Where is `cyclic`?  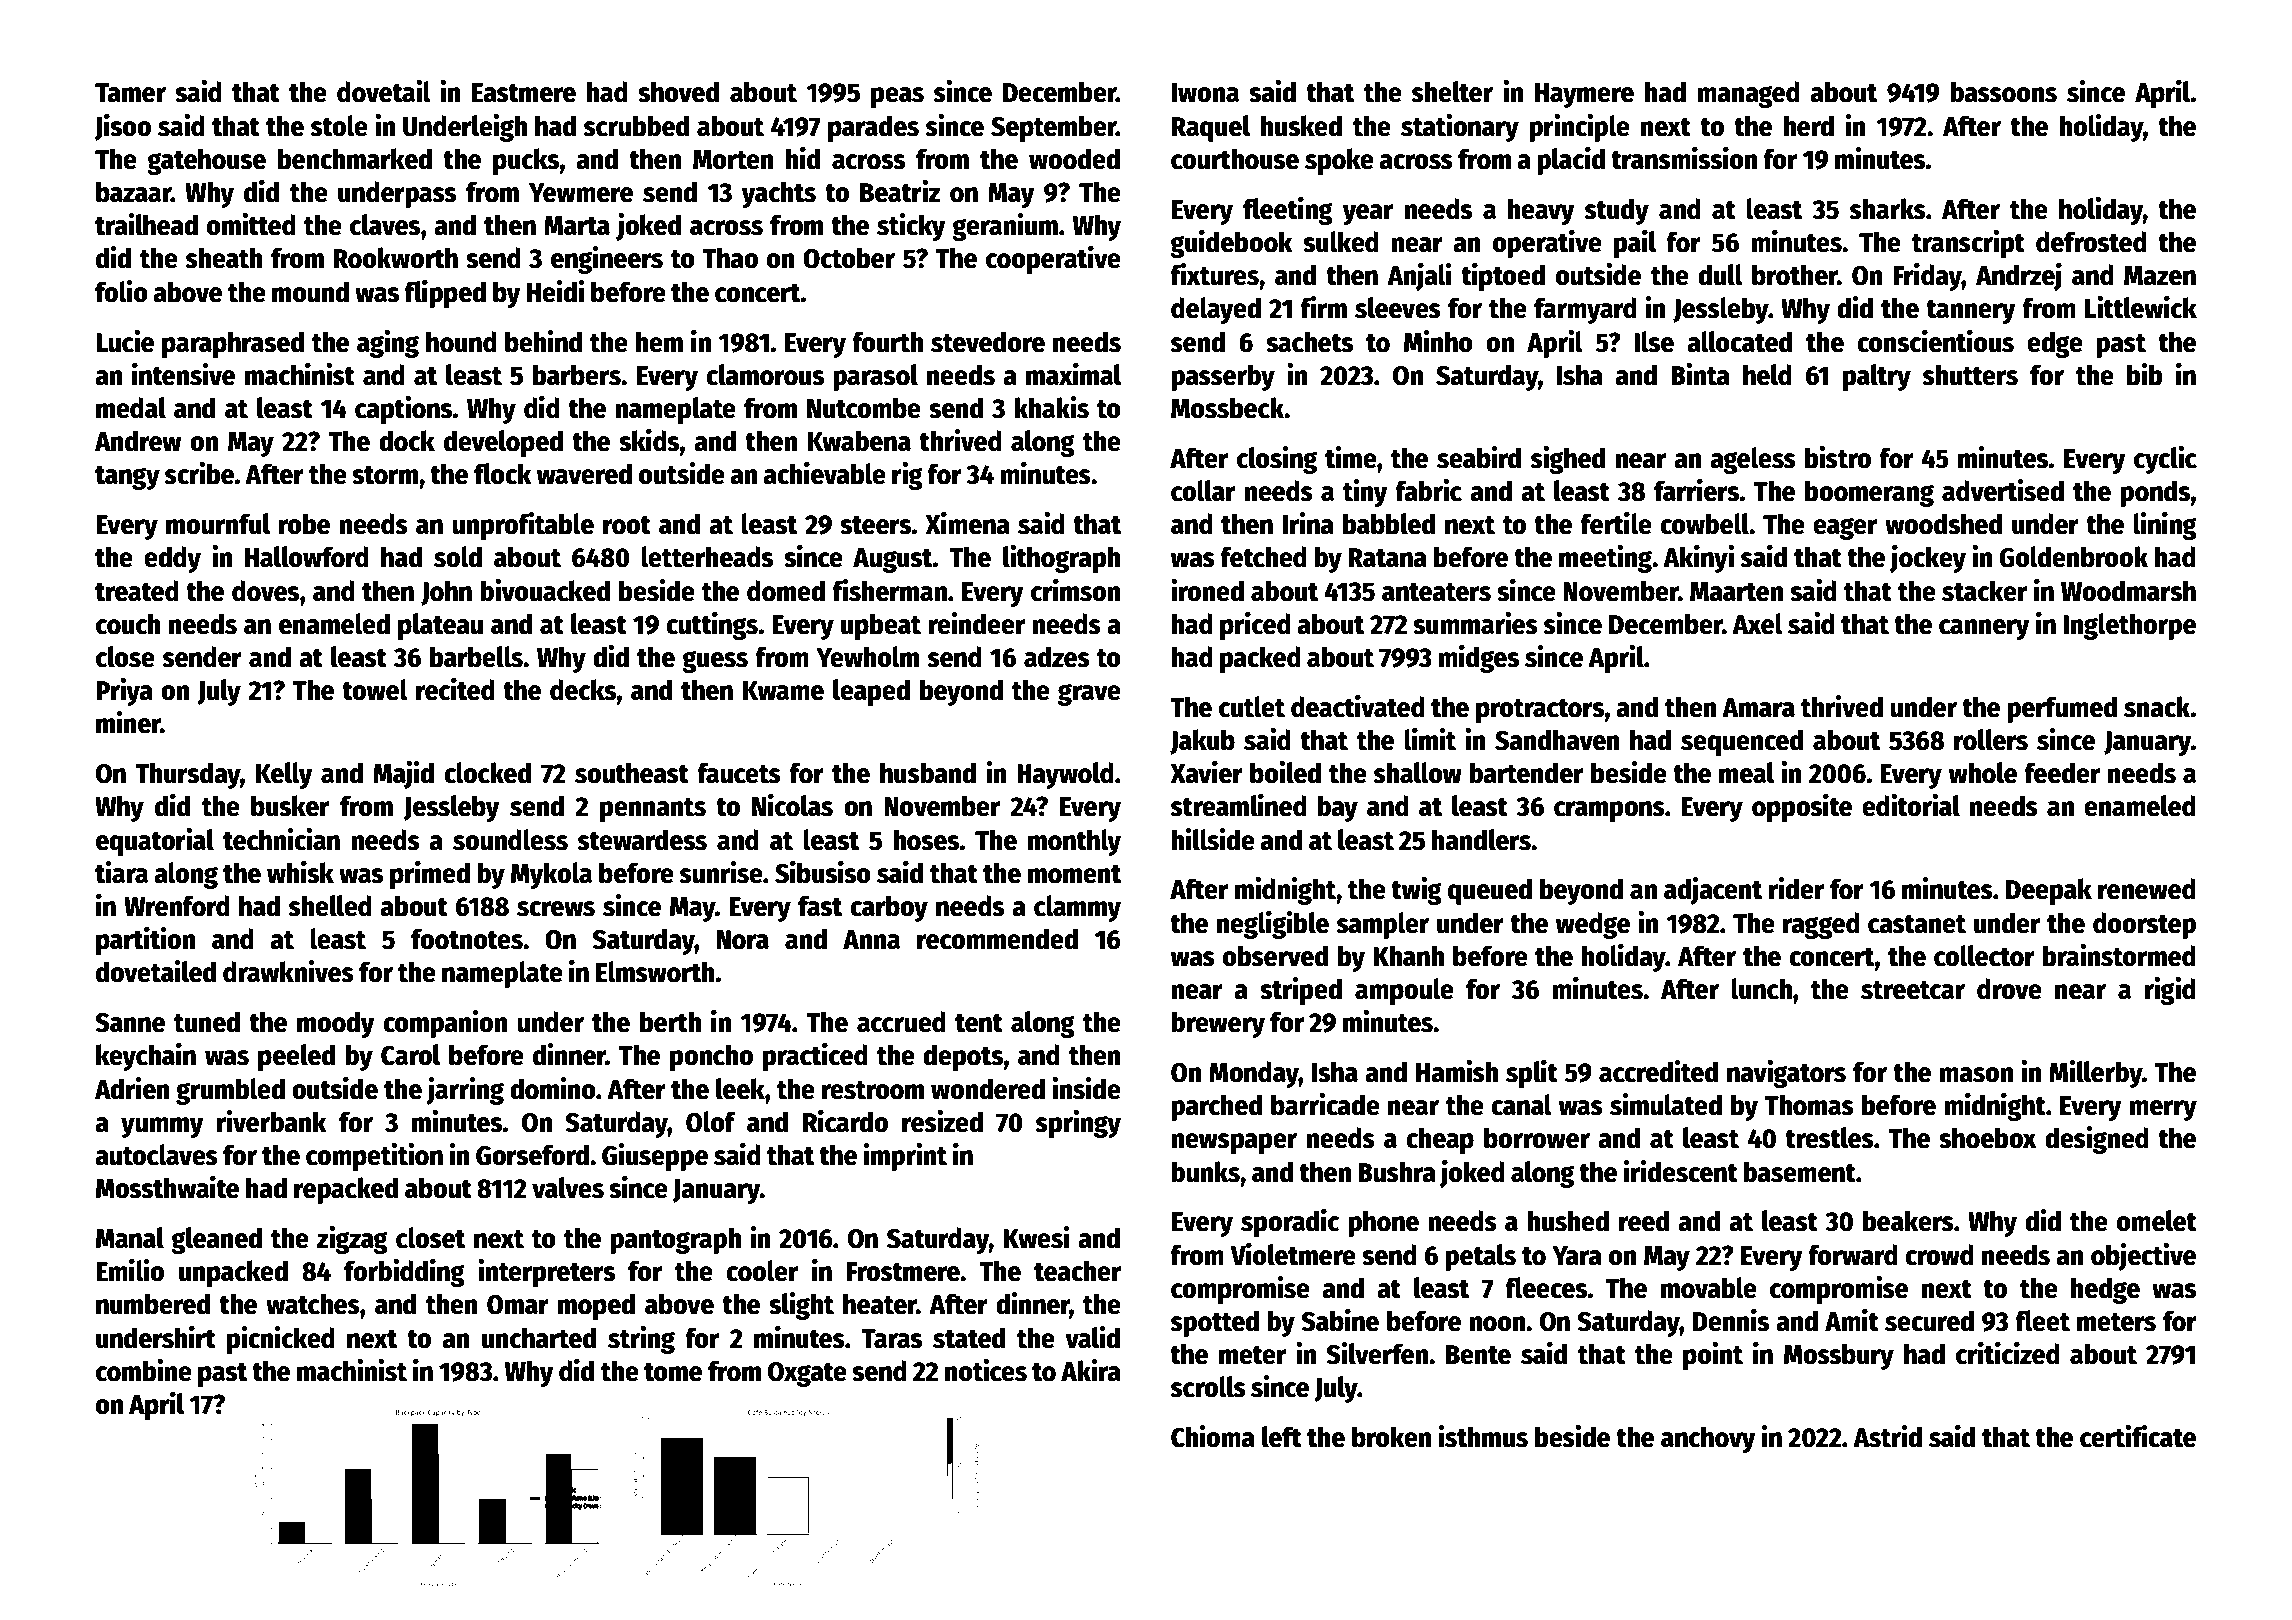
cyclic is located at coordinates (2165, 460).
